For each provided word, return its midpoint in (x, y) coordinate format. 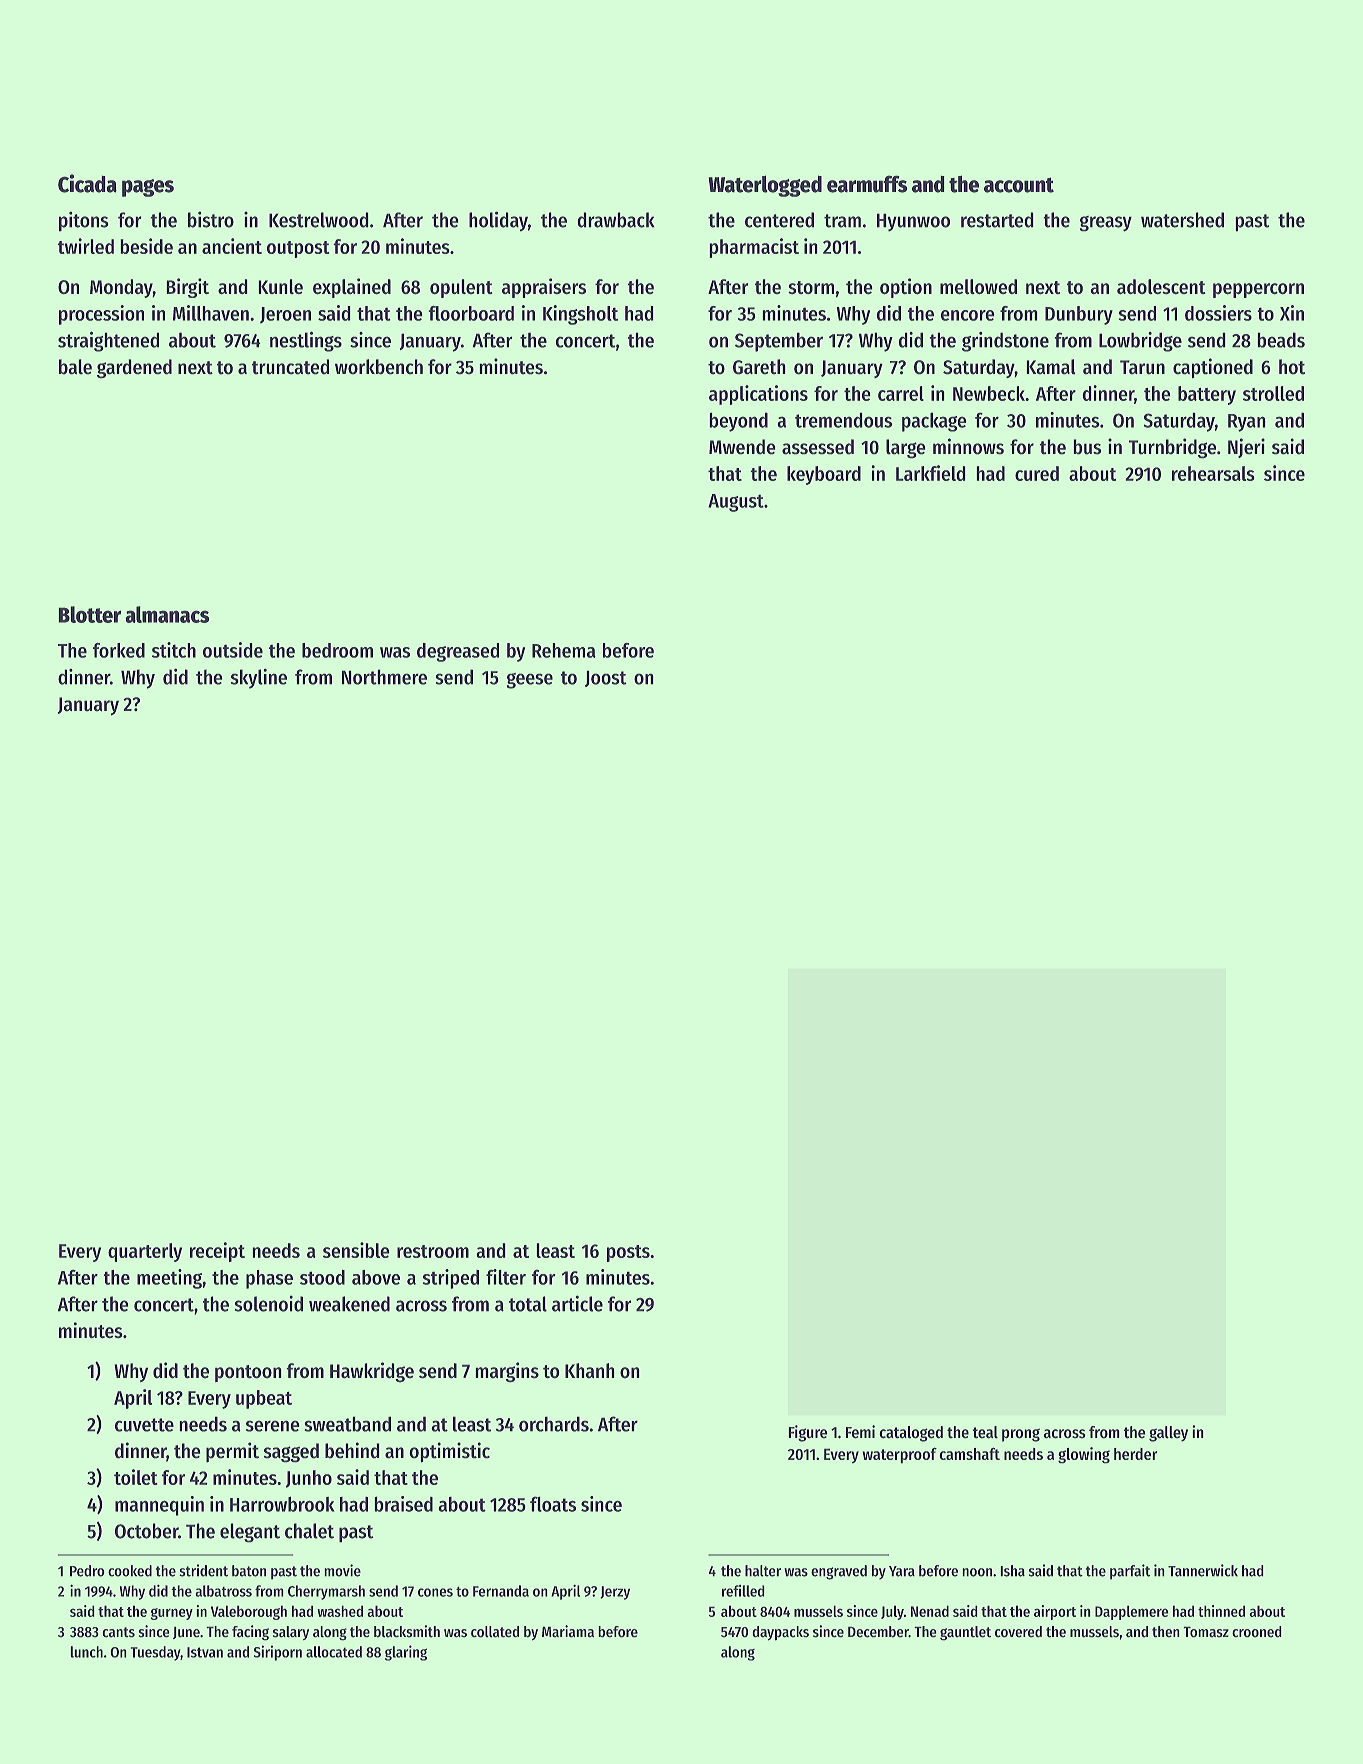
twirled (86, 246)
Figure (807, 1433)
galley (1168, 1434)
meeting (169, 1279)
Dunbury (1079, 315)
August (736, 503)
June (186, 1632)
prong (1021, 1435)
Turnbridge (1172, 448)
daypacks (780, 1633)
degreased (458, 652)
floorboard (471, 313)
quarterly (145, 1252)
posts (628, 1253)
